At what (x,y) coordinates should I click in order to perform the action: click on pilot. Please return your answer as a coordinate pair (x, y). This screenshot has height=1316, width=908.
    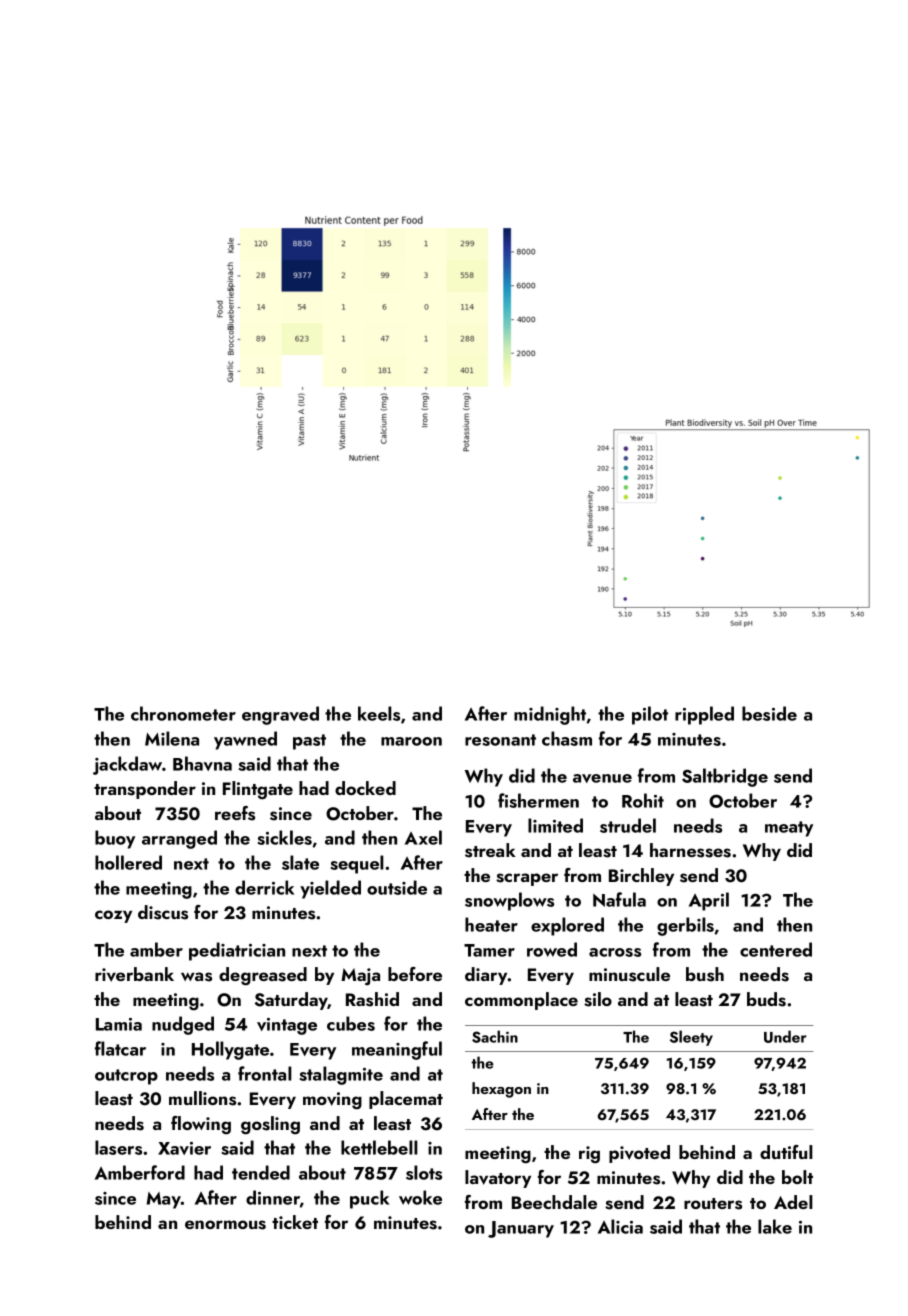
    Looking at the image, I should click on (650, 715).
